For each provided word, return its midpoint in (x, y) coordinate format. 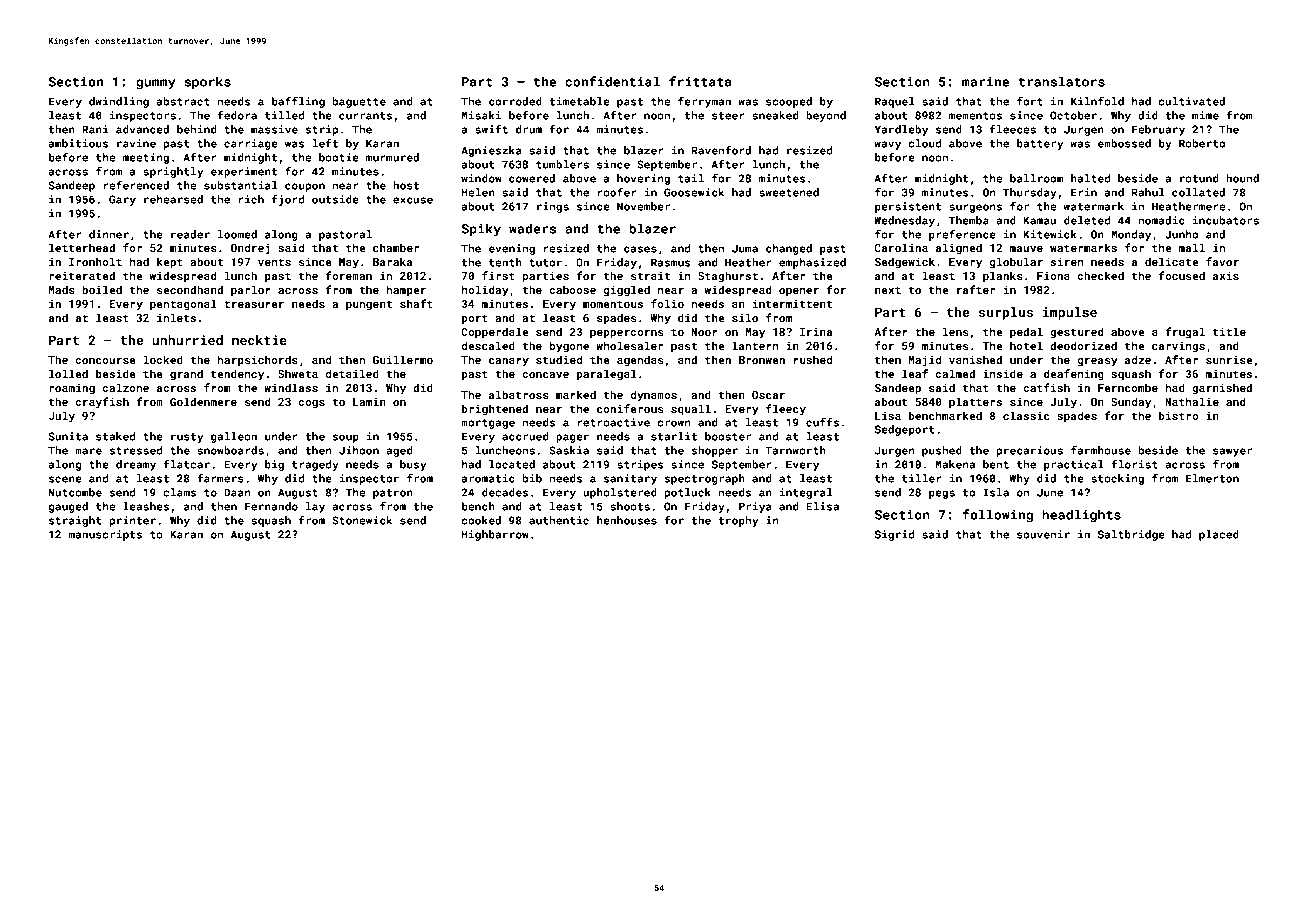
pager (572, 438)
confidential (612, 81)
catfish (1046, 387)
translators (1061, 81)
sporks (207, 82)
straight (75, 521)
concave (545, 375)
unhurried (187, 340)
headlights (1081, 515)
